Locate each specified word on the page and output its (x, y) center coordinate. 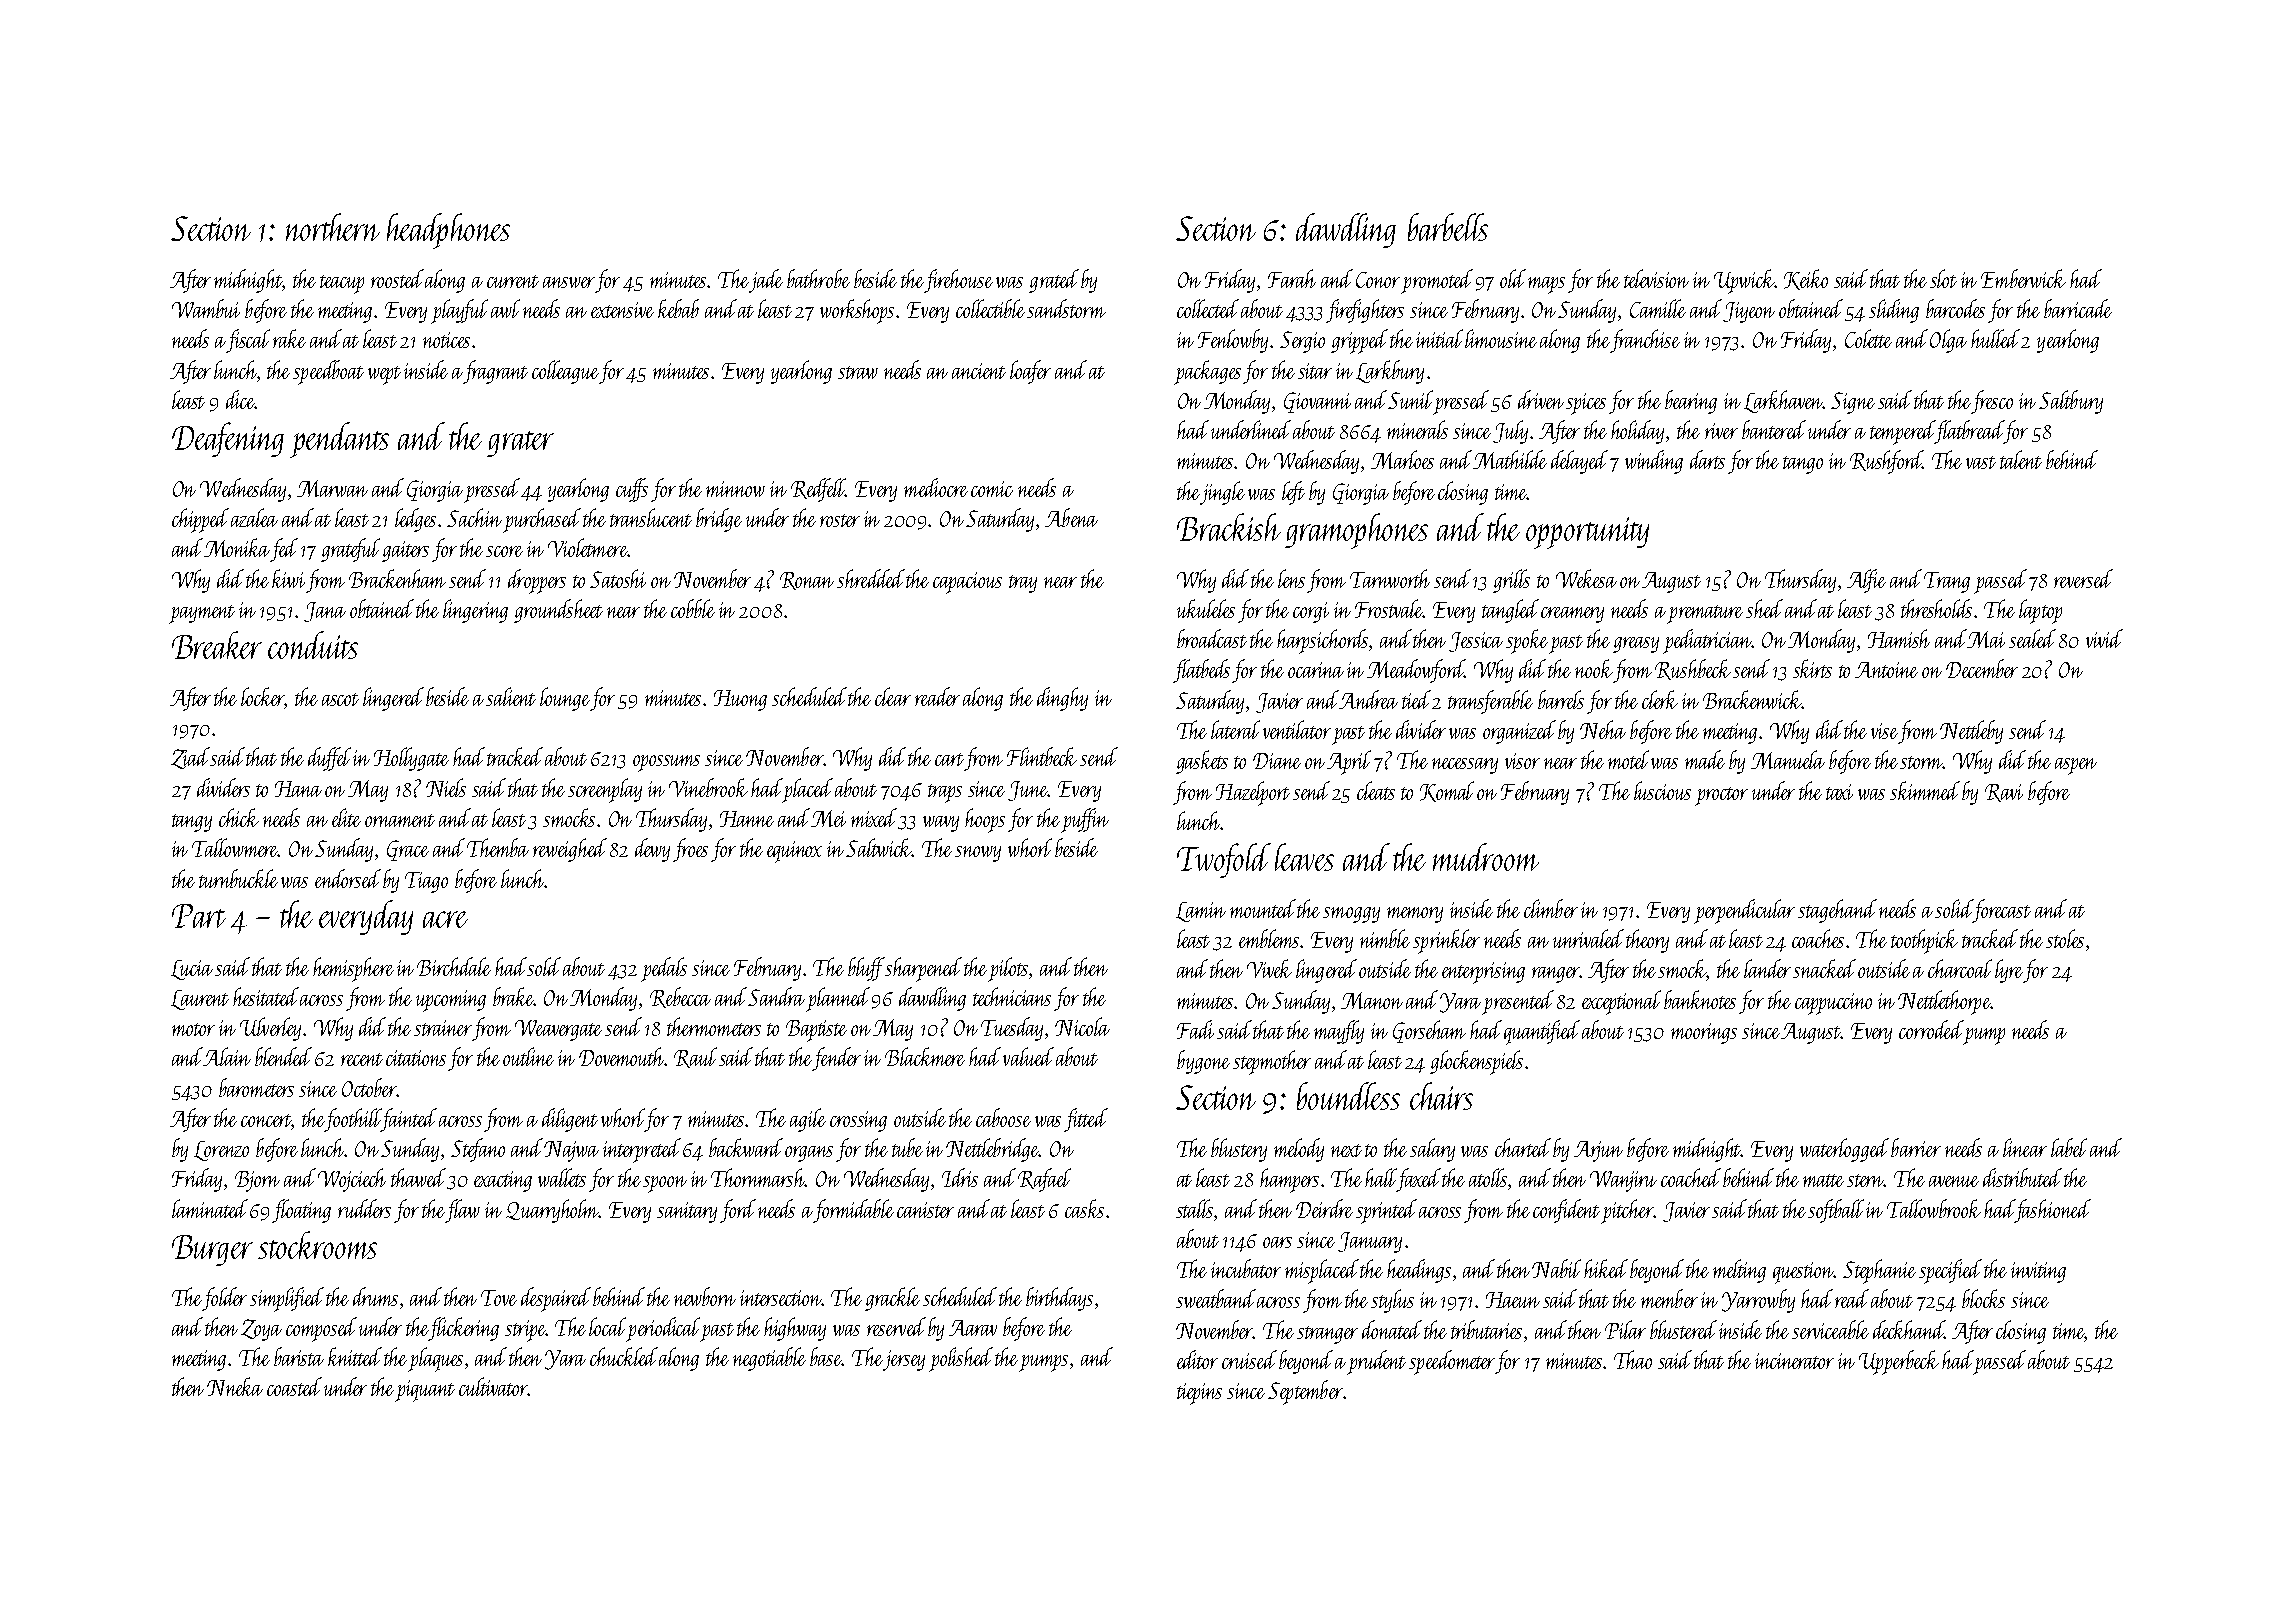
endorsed (348, 878)
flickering (464, 1329)
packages (1207, 372)
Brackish (1229, 527)
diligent (570, 1120)
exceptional (1621, 1002)
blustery (1239, 1150)
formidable (853, 1211)
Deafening (228, 439)
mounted (1263, 908)
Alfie (1866, 581)
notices (446, 340)
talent (2021, 459)
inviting (2038, 1272)
